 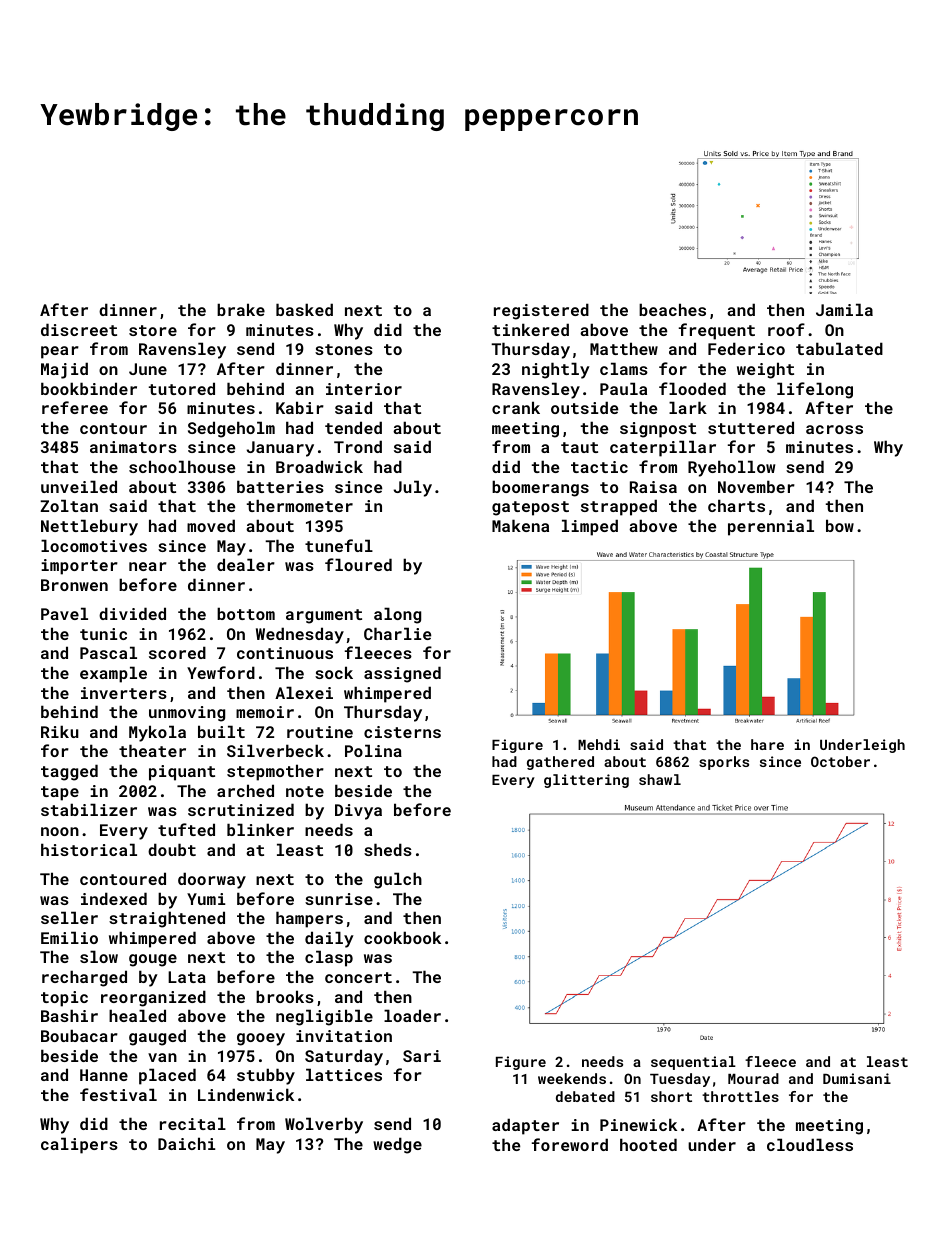 I want to click on Mehdi, so click(x=599, y=744).
